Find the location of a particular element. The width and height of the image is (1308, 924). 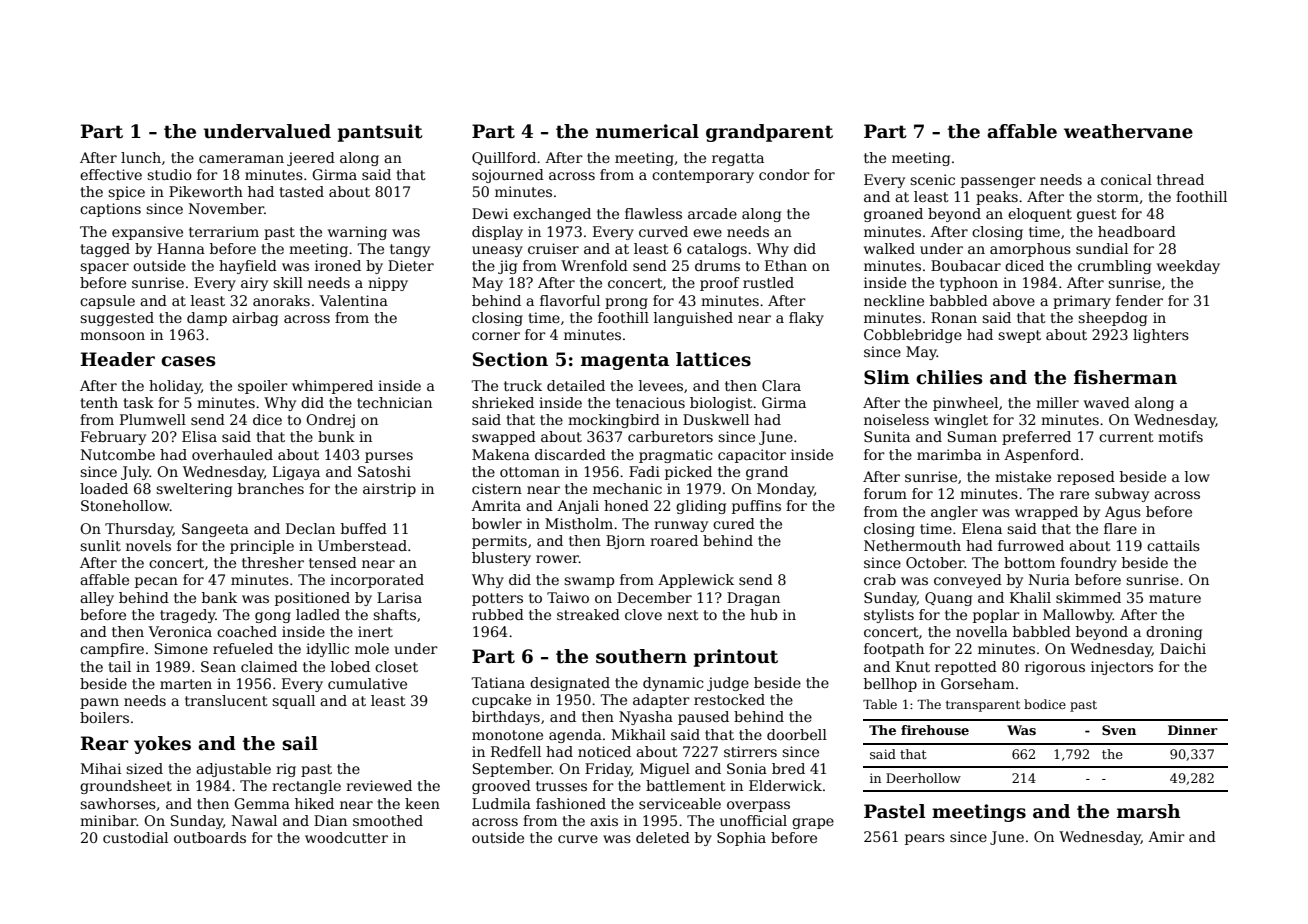

capacitor is located at coordinates (752, 456).
